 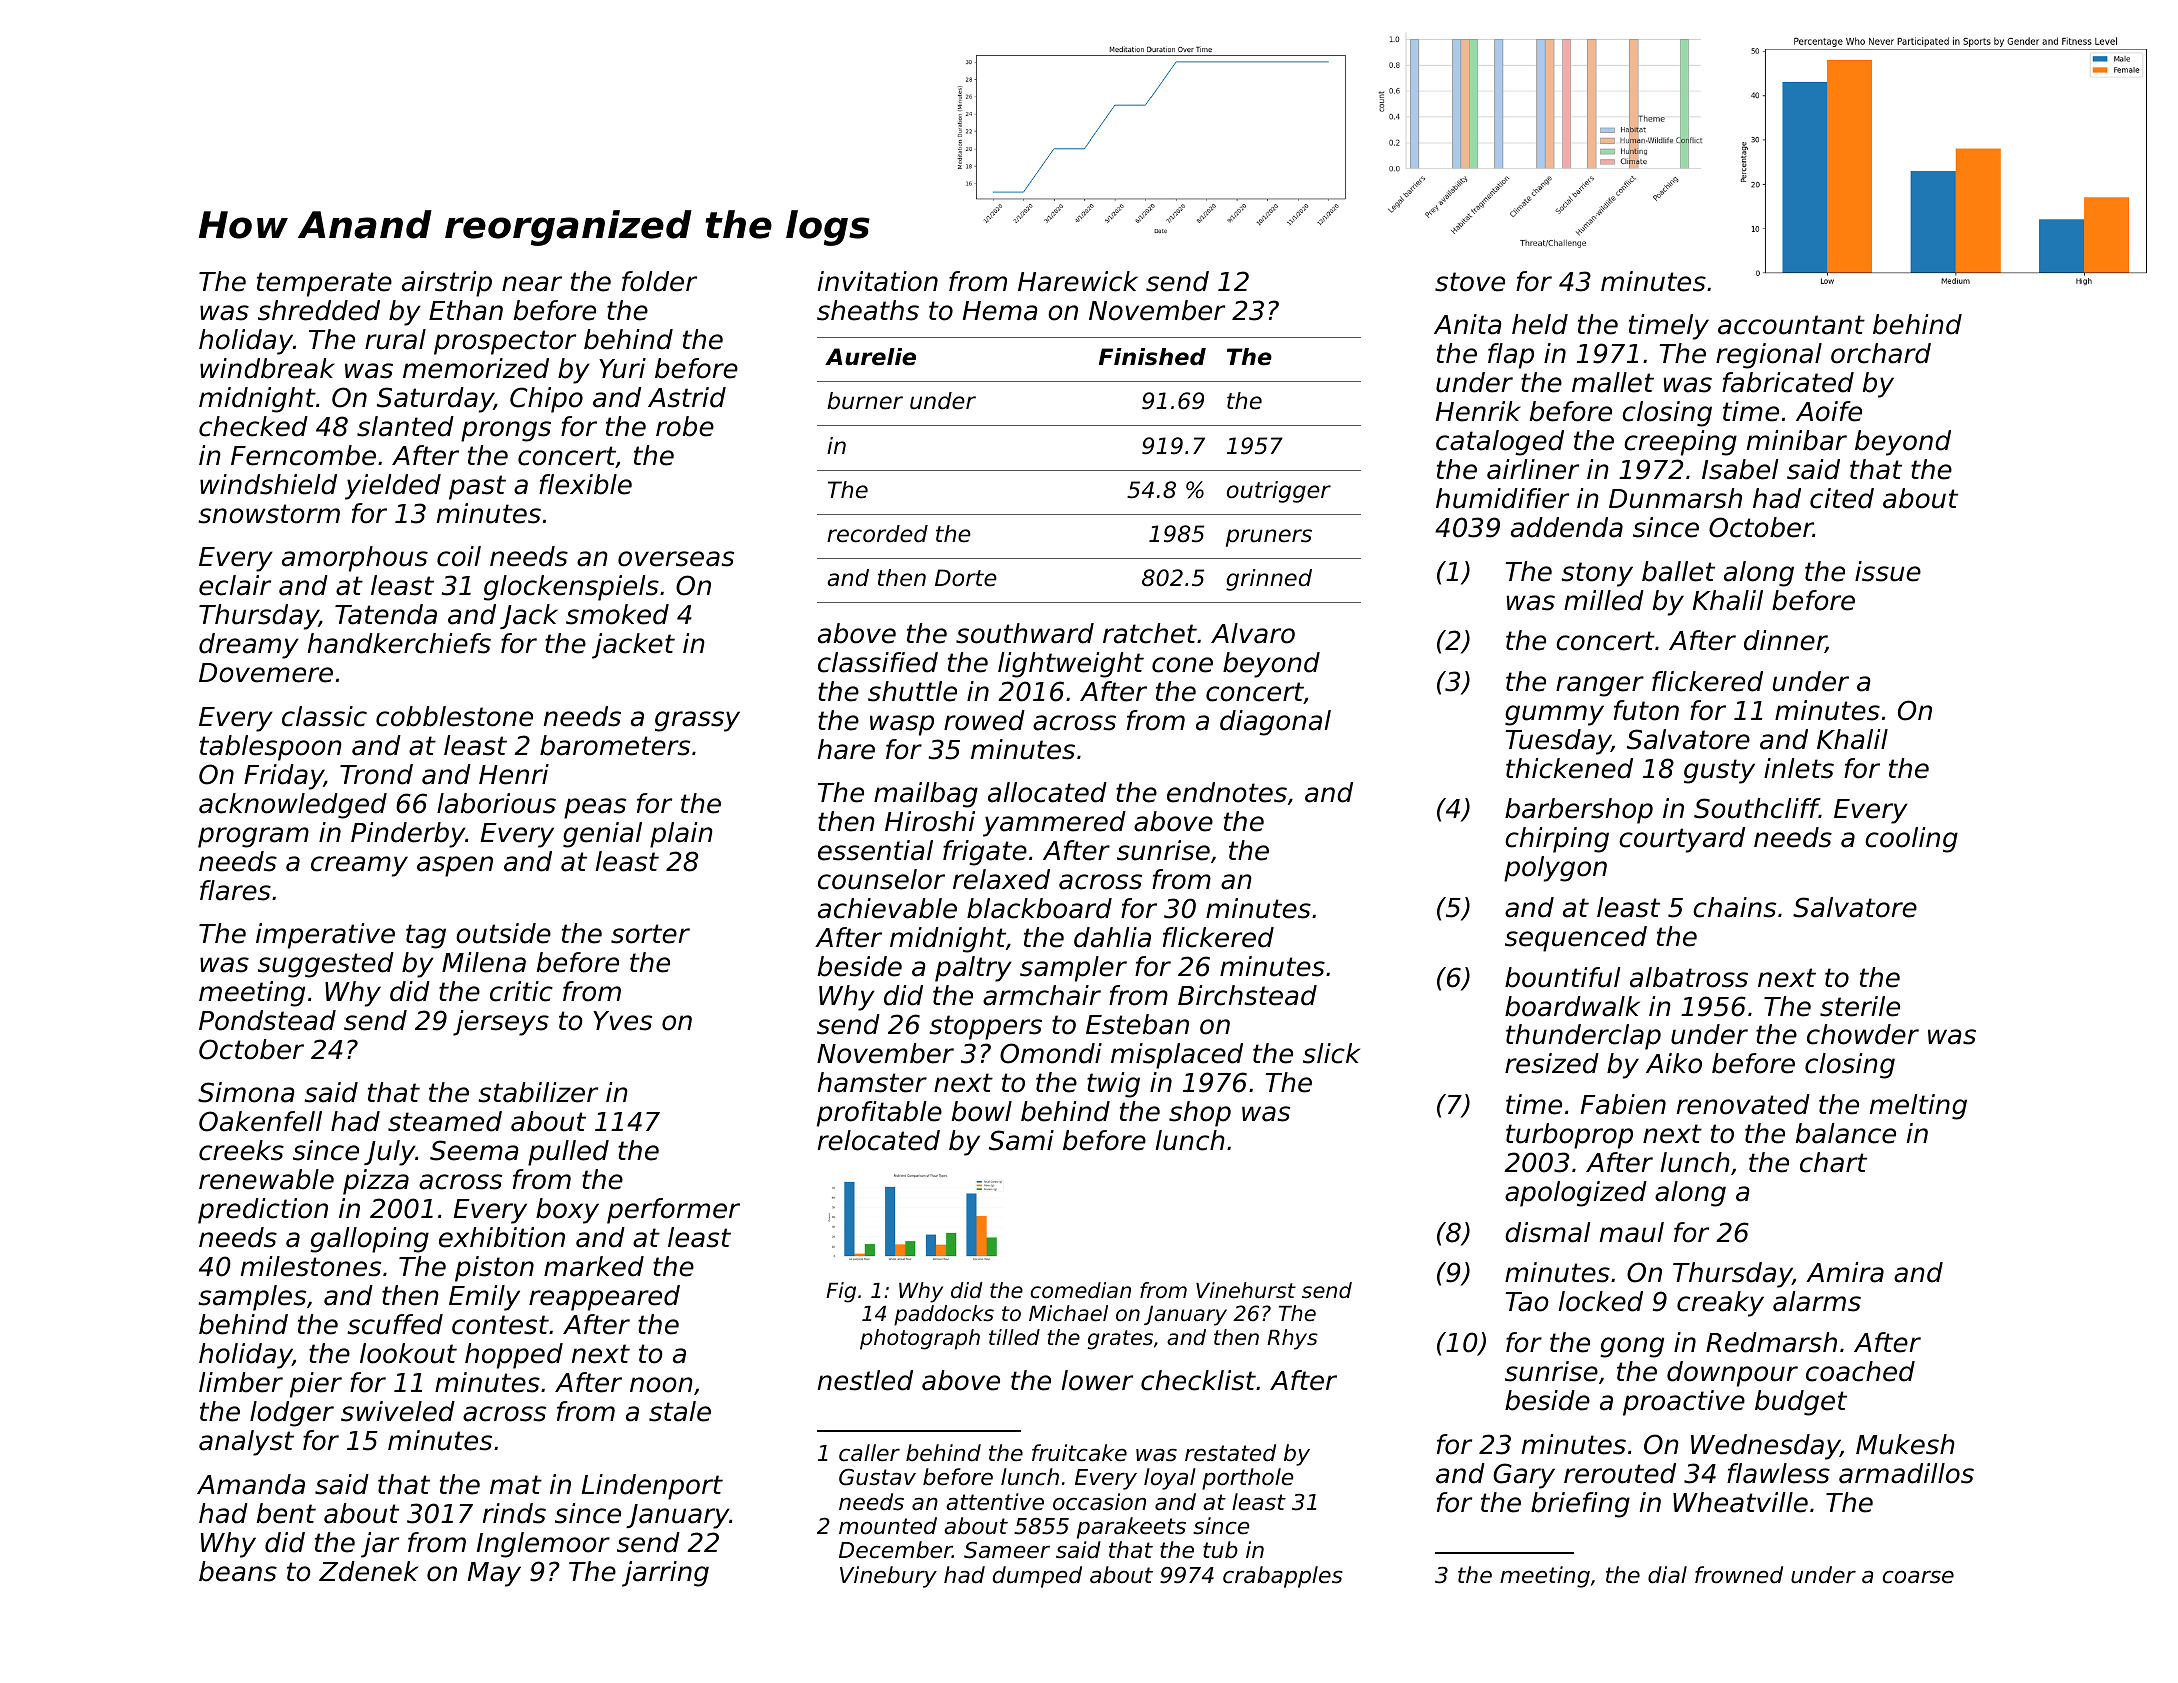 I want to click on Finished, so click(x=1152, y=357).
